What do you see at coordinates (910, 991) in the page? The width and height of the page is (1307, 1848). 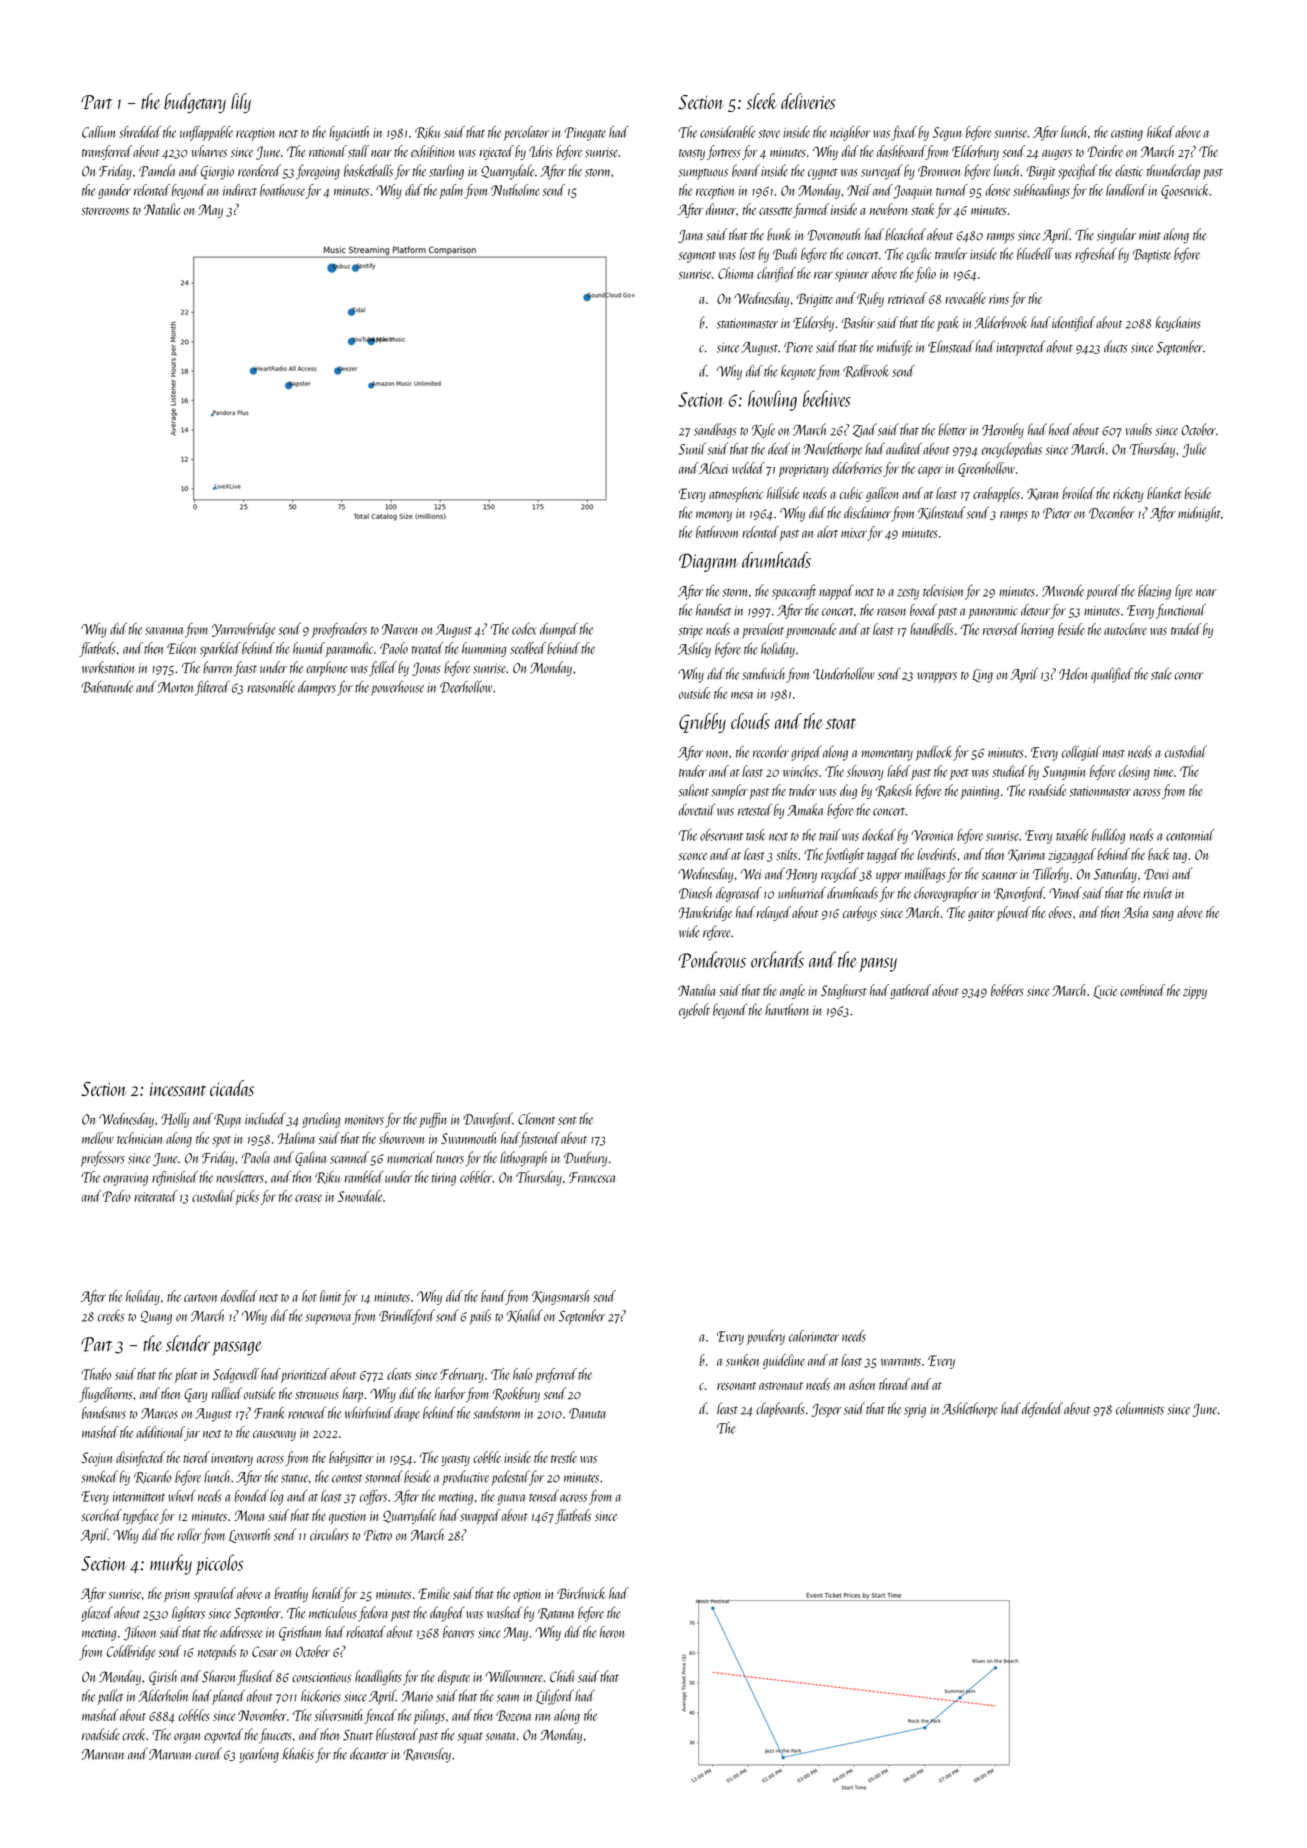 I see `gathered` at bounding box center [910, 991].
